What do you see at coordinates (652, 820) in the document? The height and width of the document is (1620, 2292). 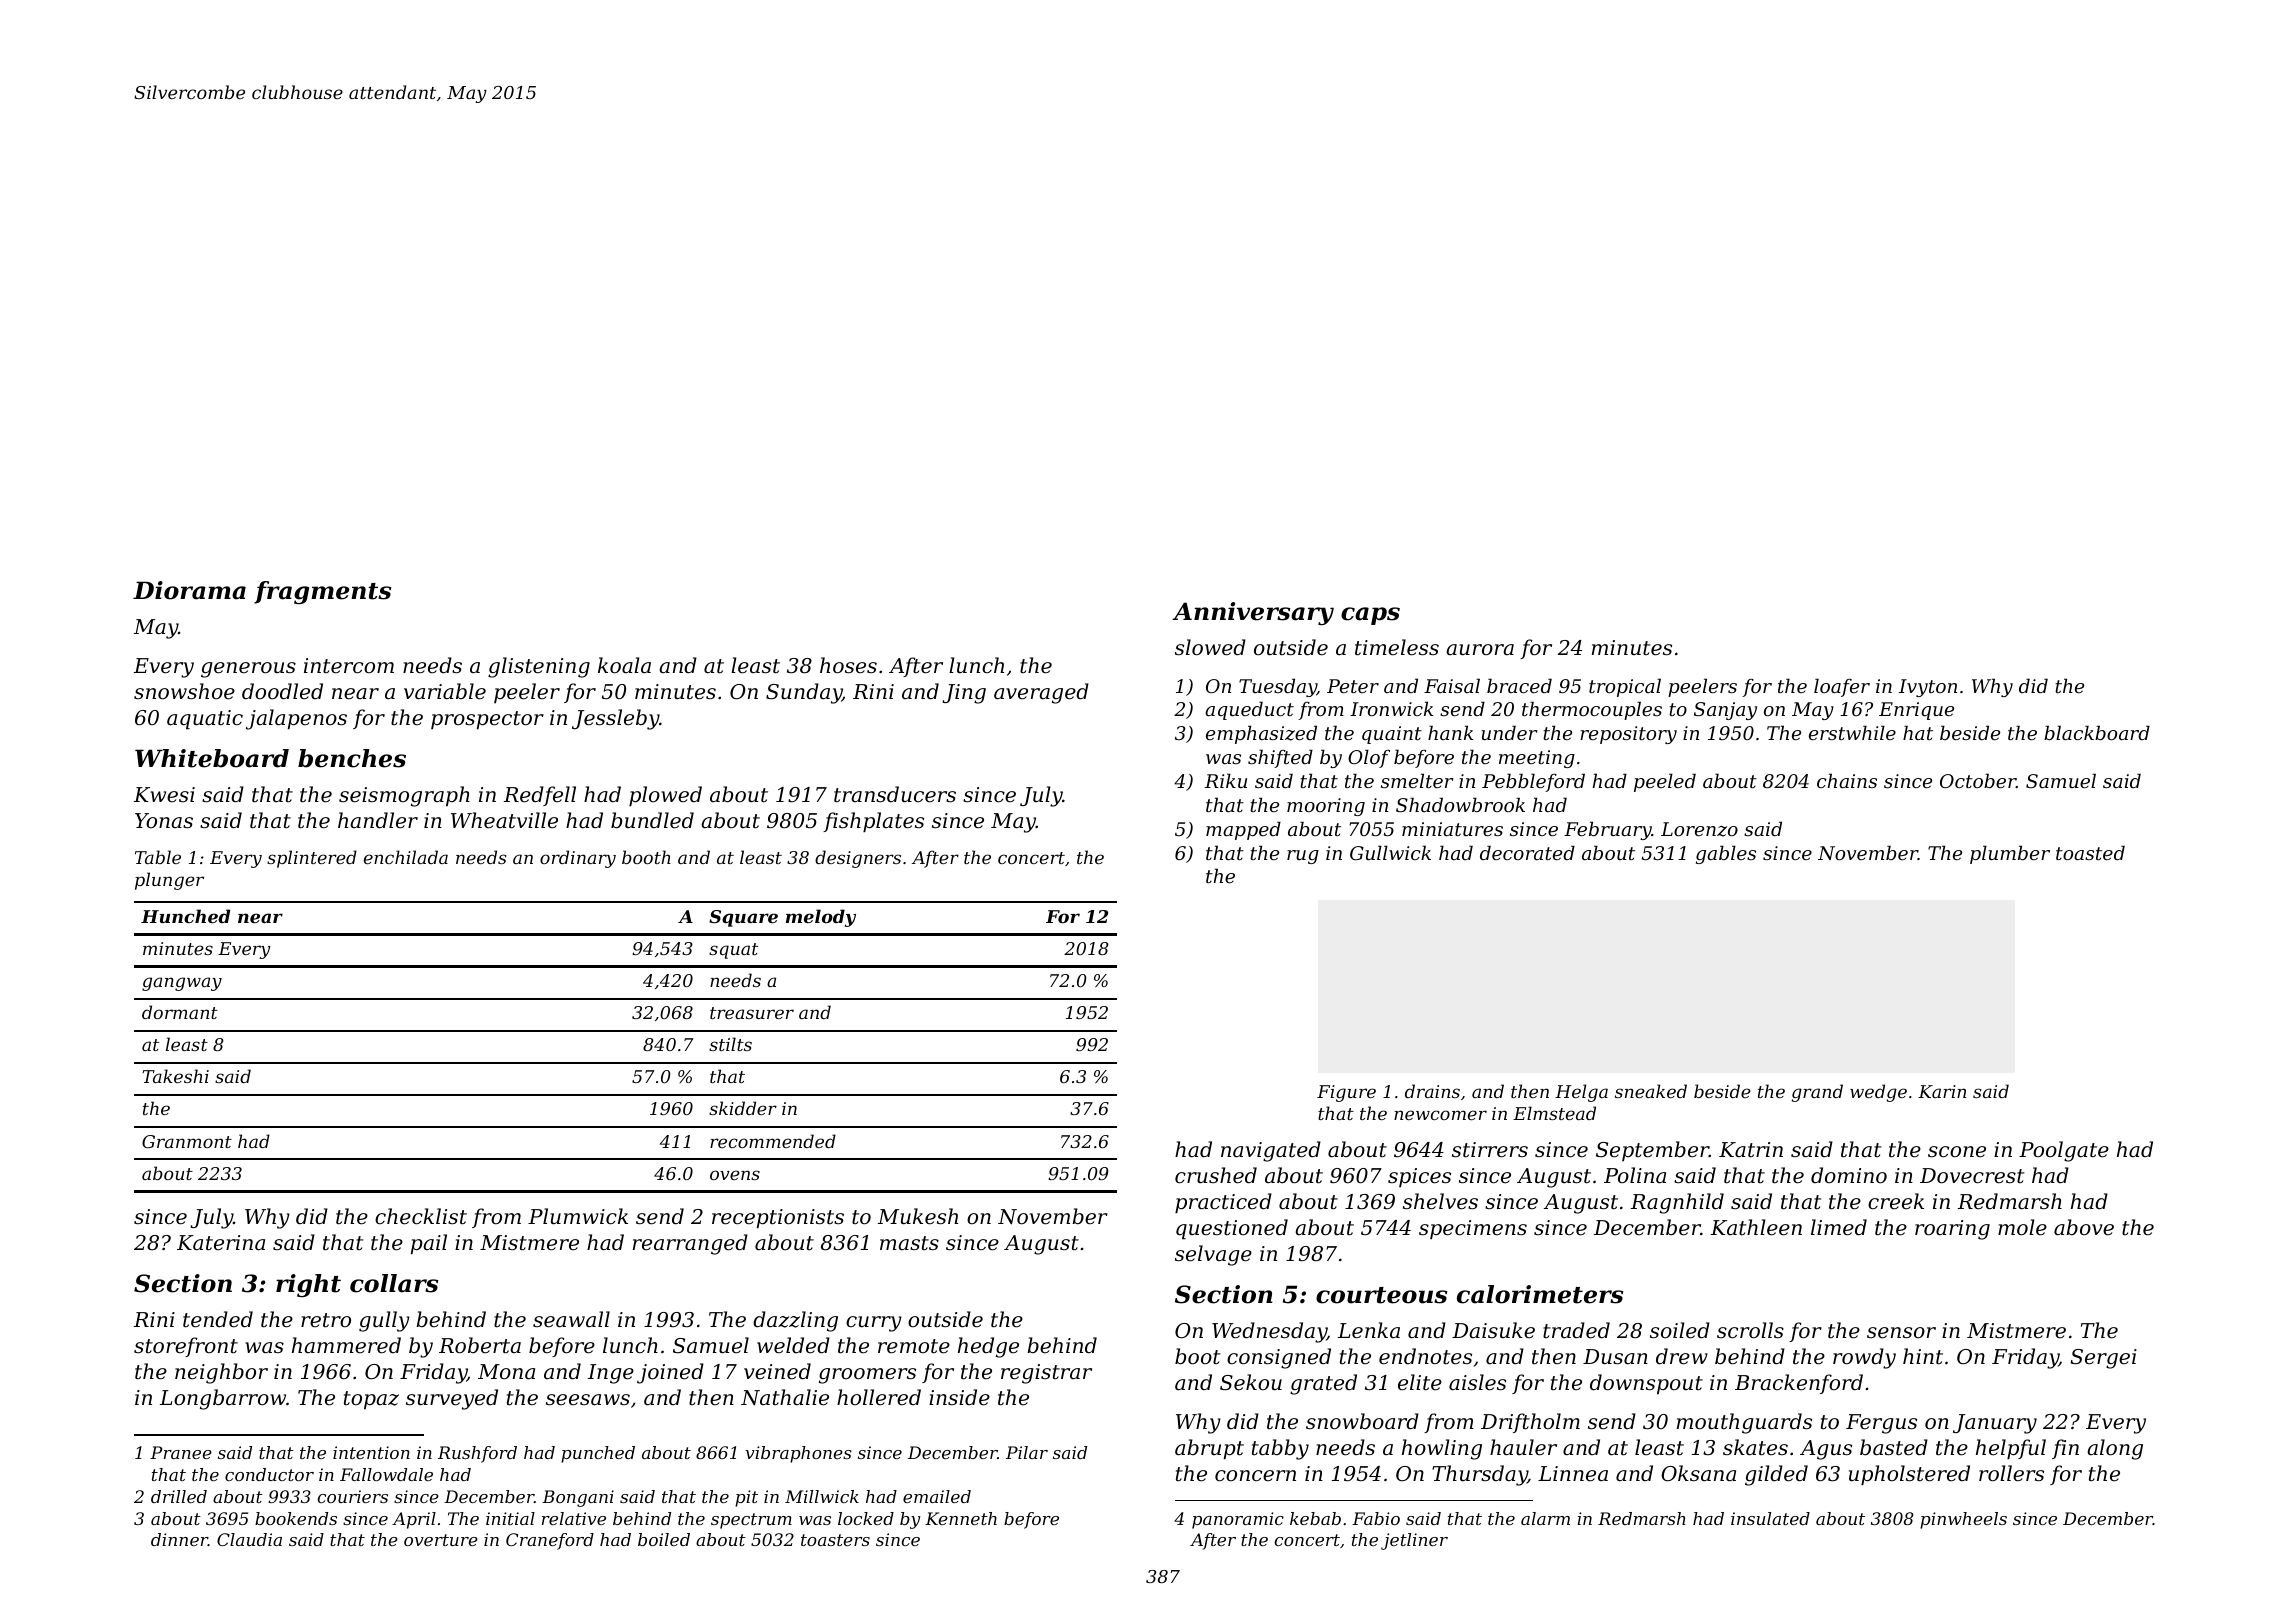 I see `bundled` at bounding box center [652, 820].
